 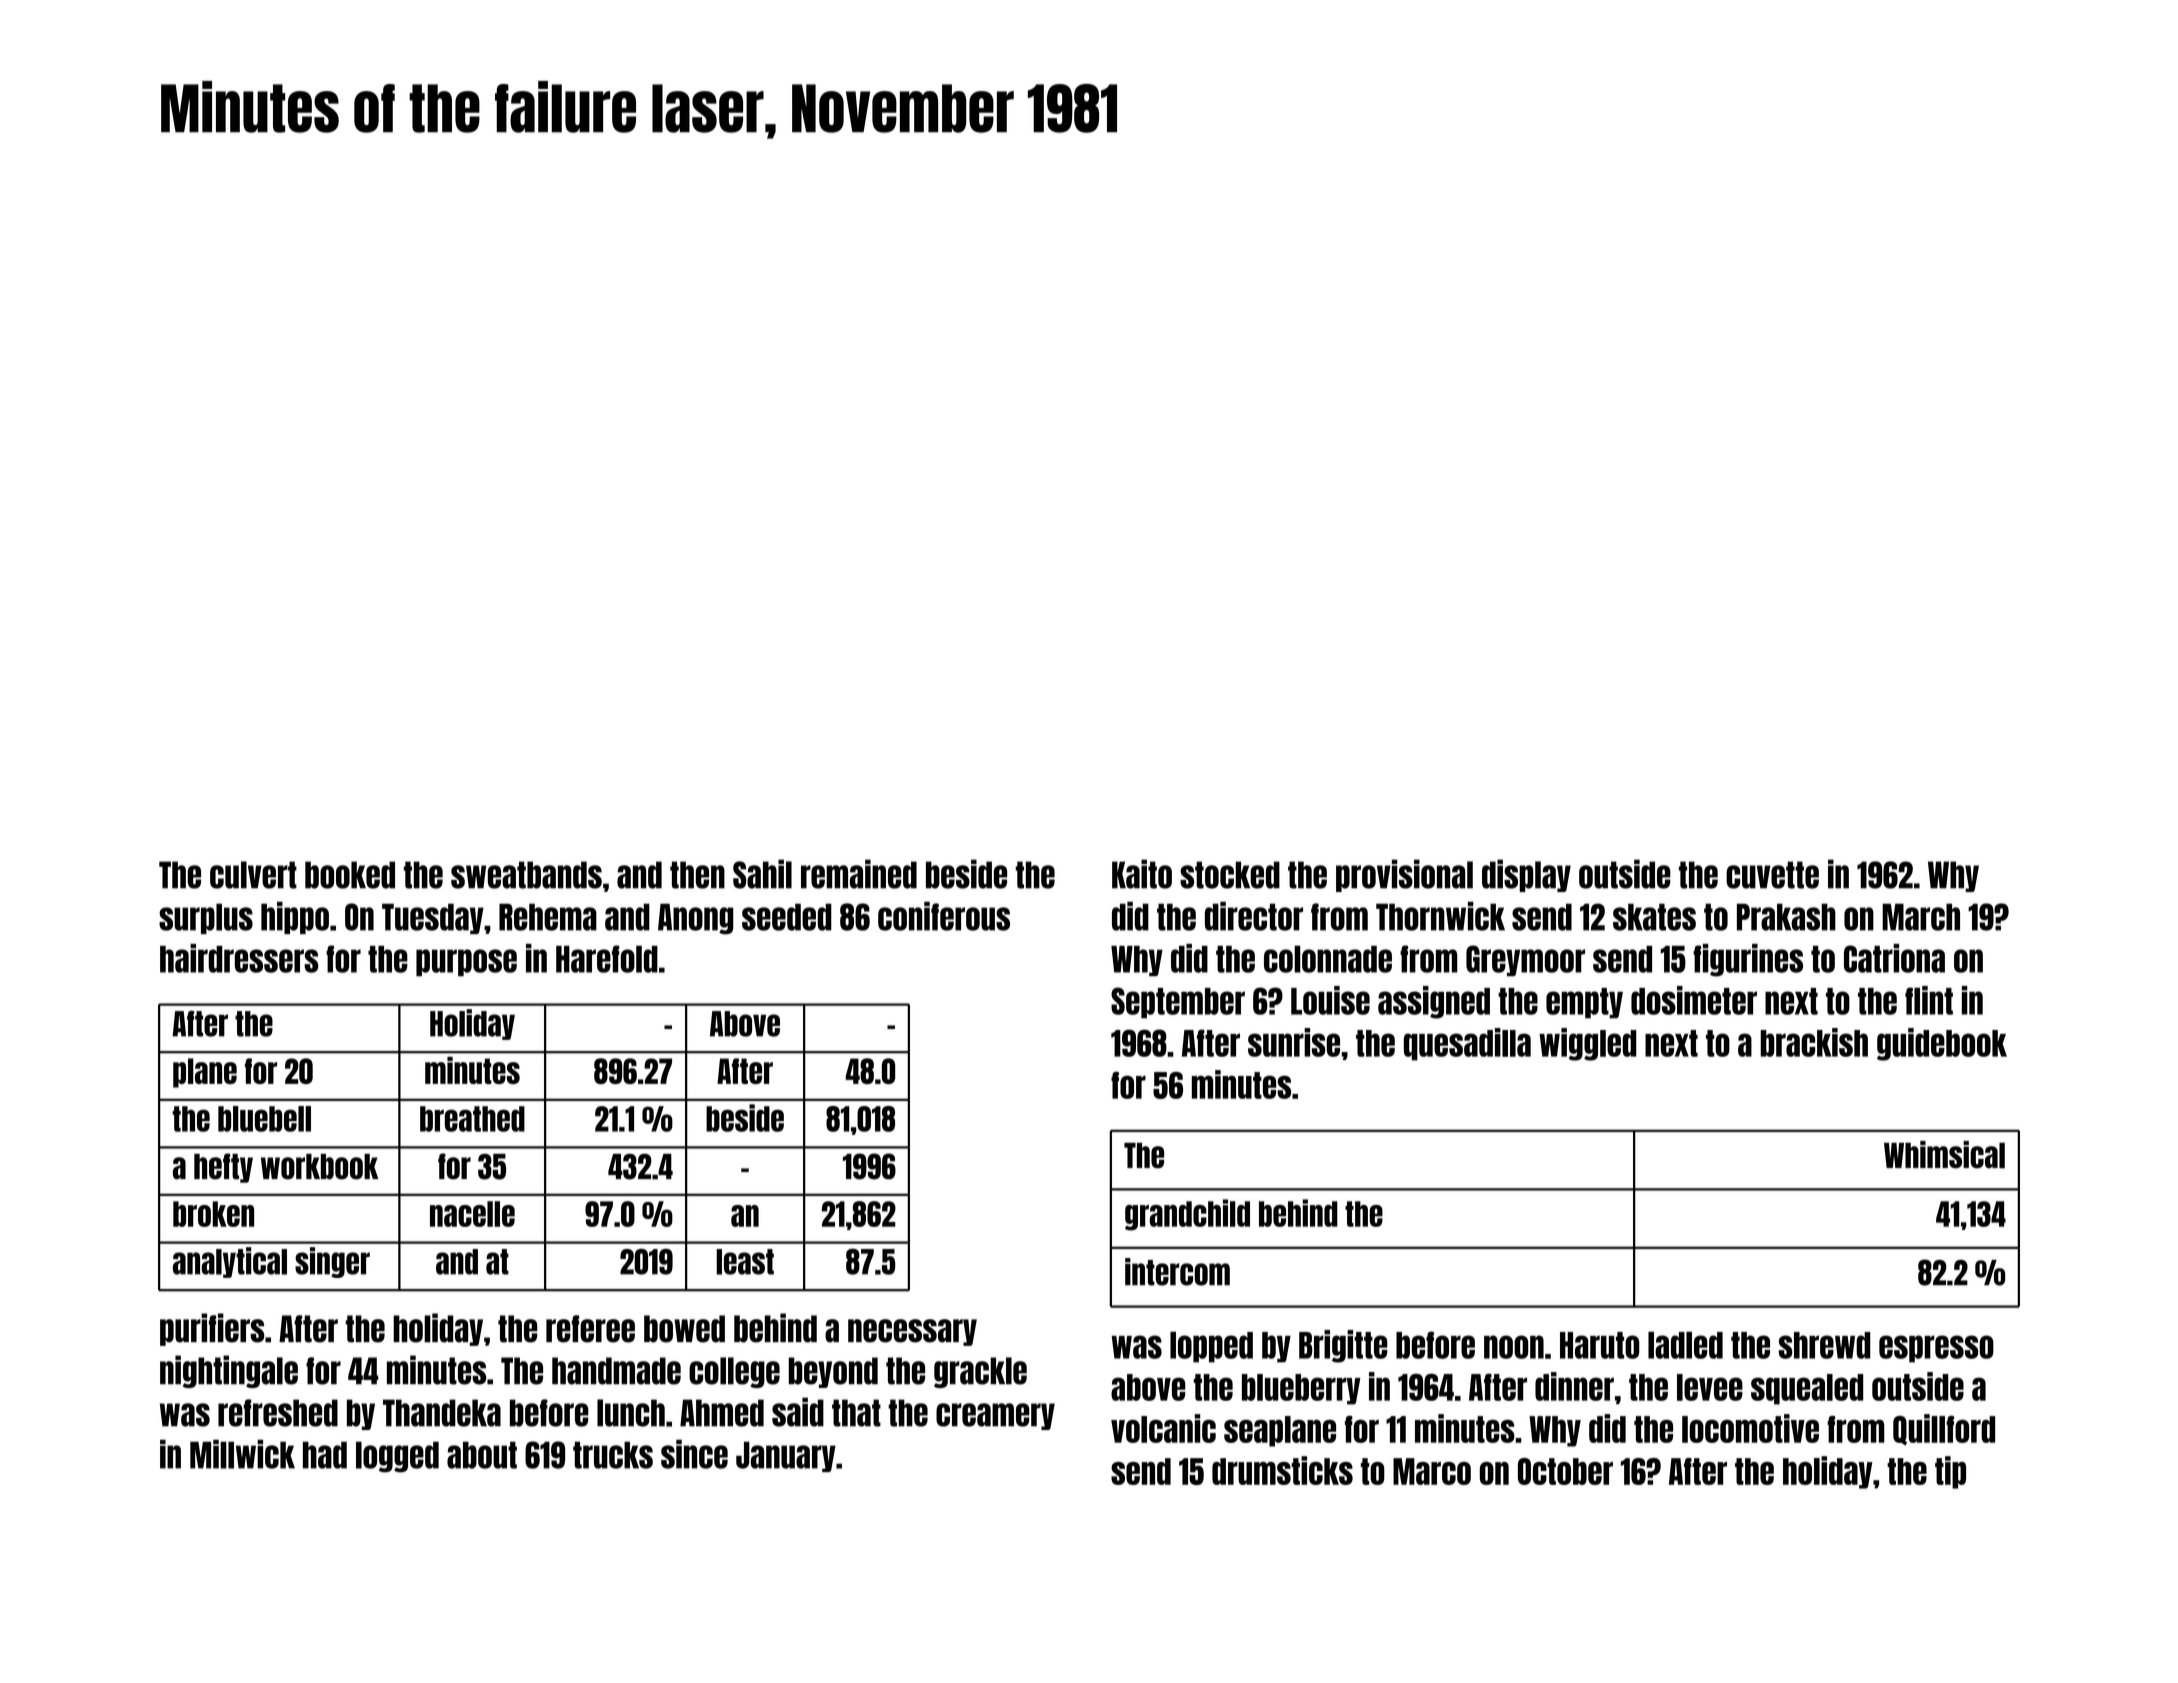 What do you see at coordinates (1942, 1044) in the screenshot?
I see `guidebook` at bounding box center [1942, 1044].
